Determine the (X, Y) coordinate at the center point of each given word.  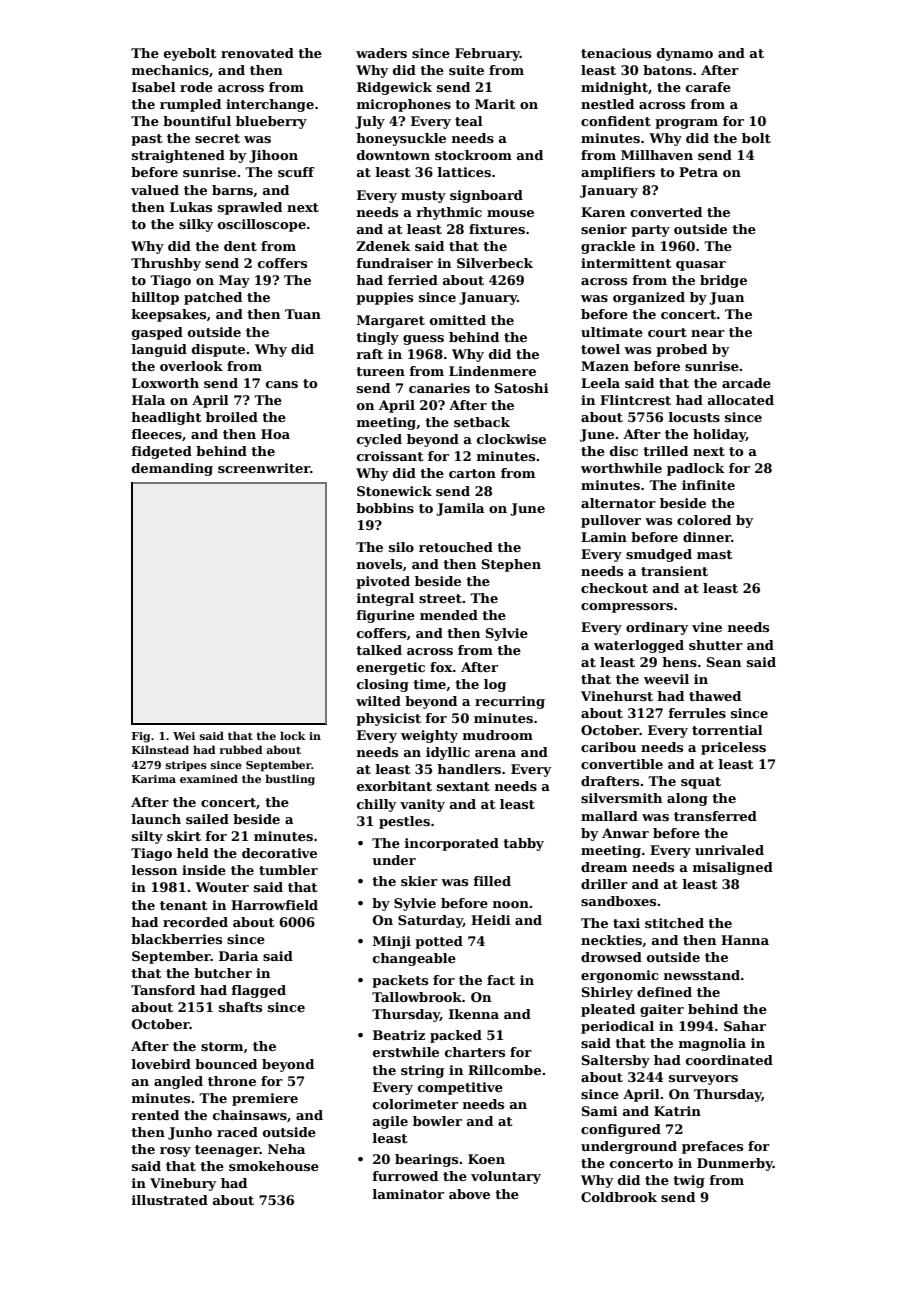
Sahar (745, 1026)
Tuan (303, 314)
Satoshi (522, 388)
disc (624, 451)
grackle (608, 247)
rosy (175, 1152)
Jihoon (273, 156)
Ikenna (474, 1014)
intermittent (626, 263)
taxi (626, 923)
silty (147, 837)
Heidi (491, 920)
